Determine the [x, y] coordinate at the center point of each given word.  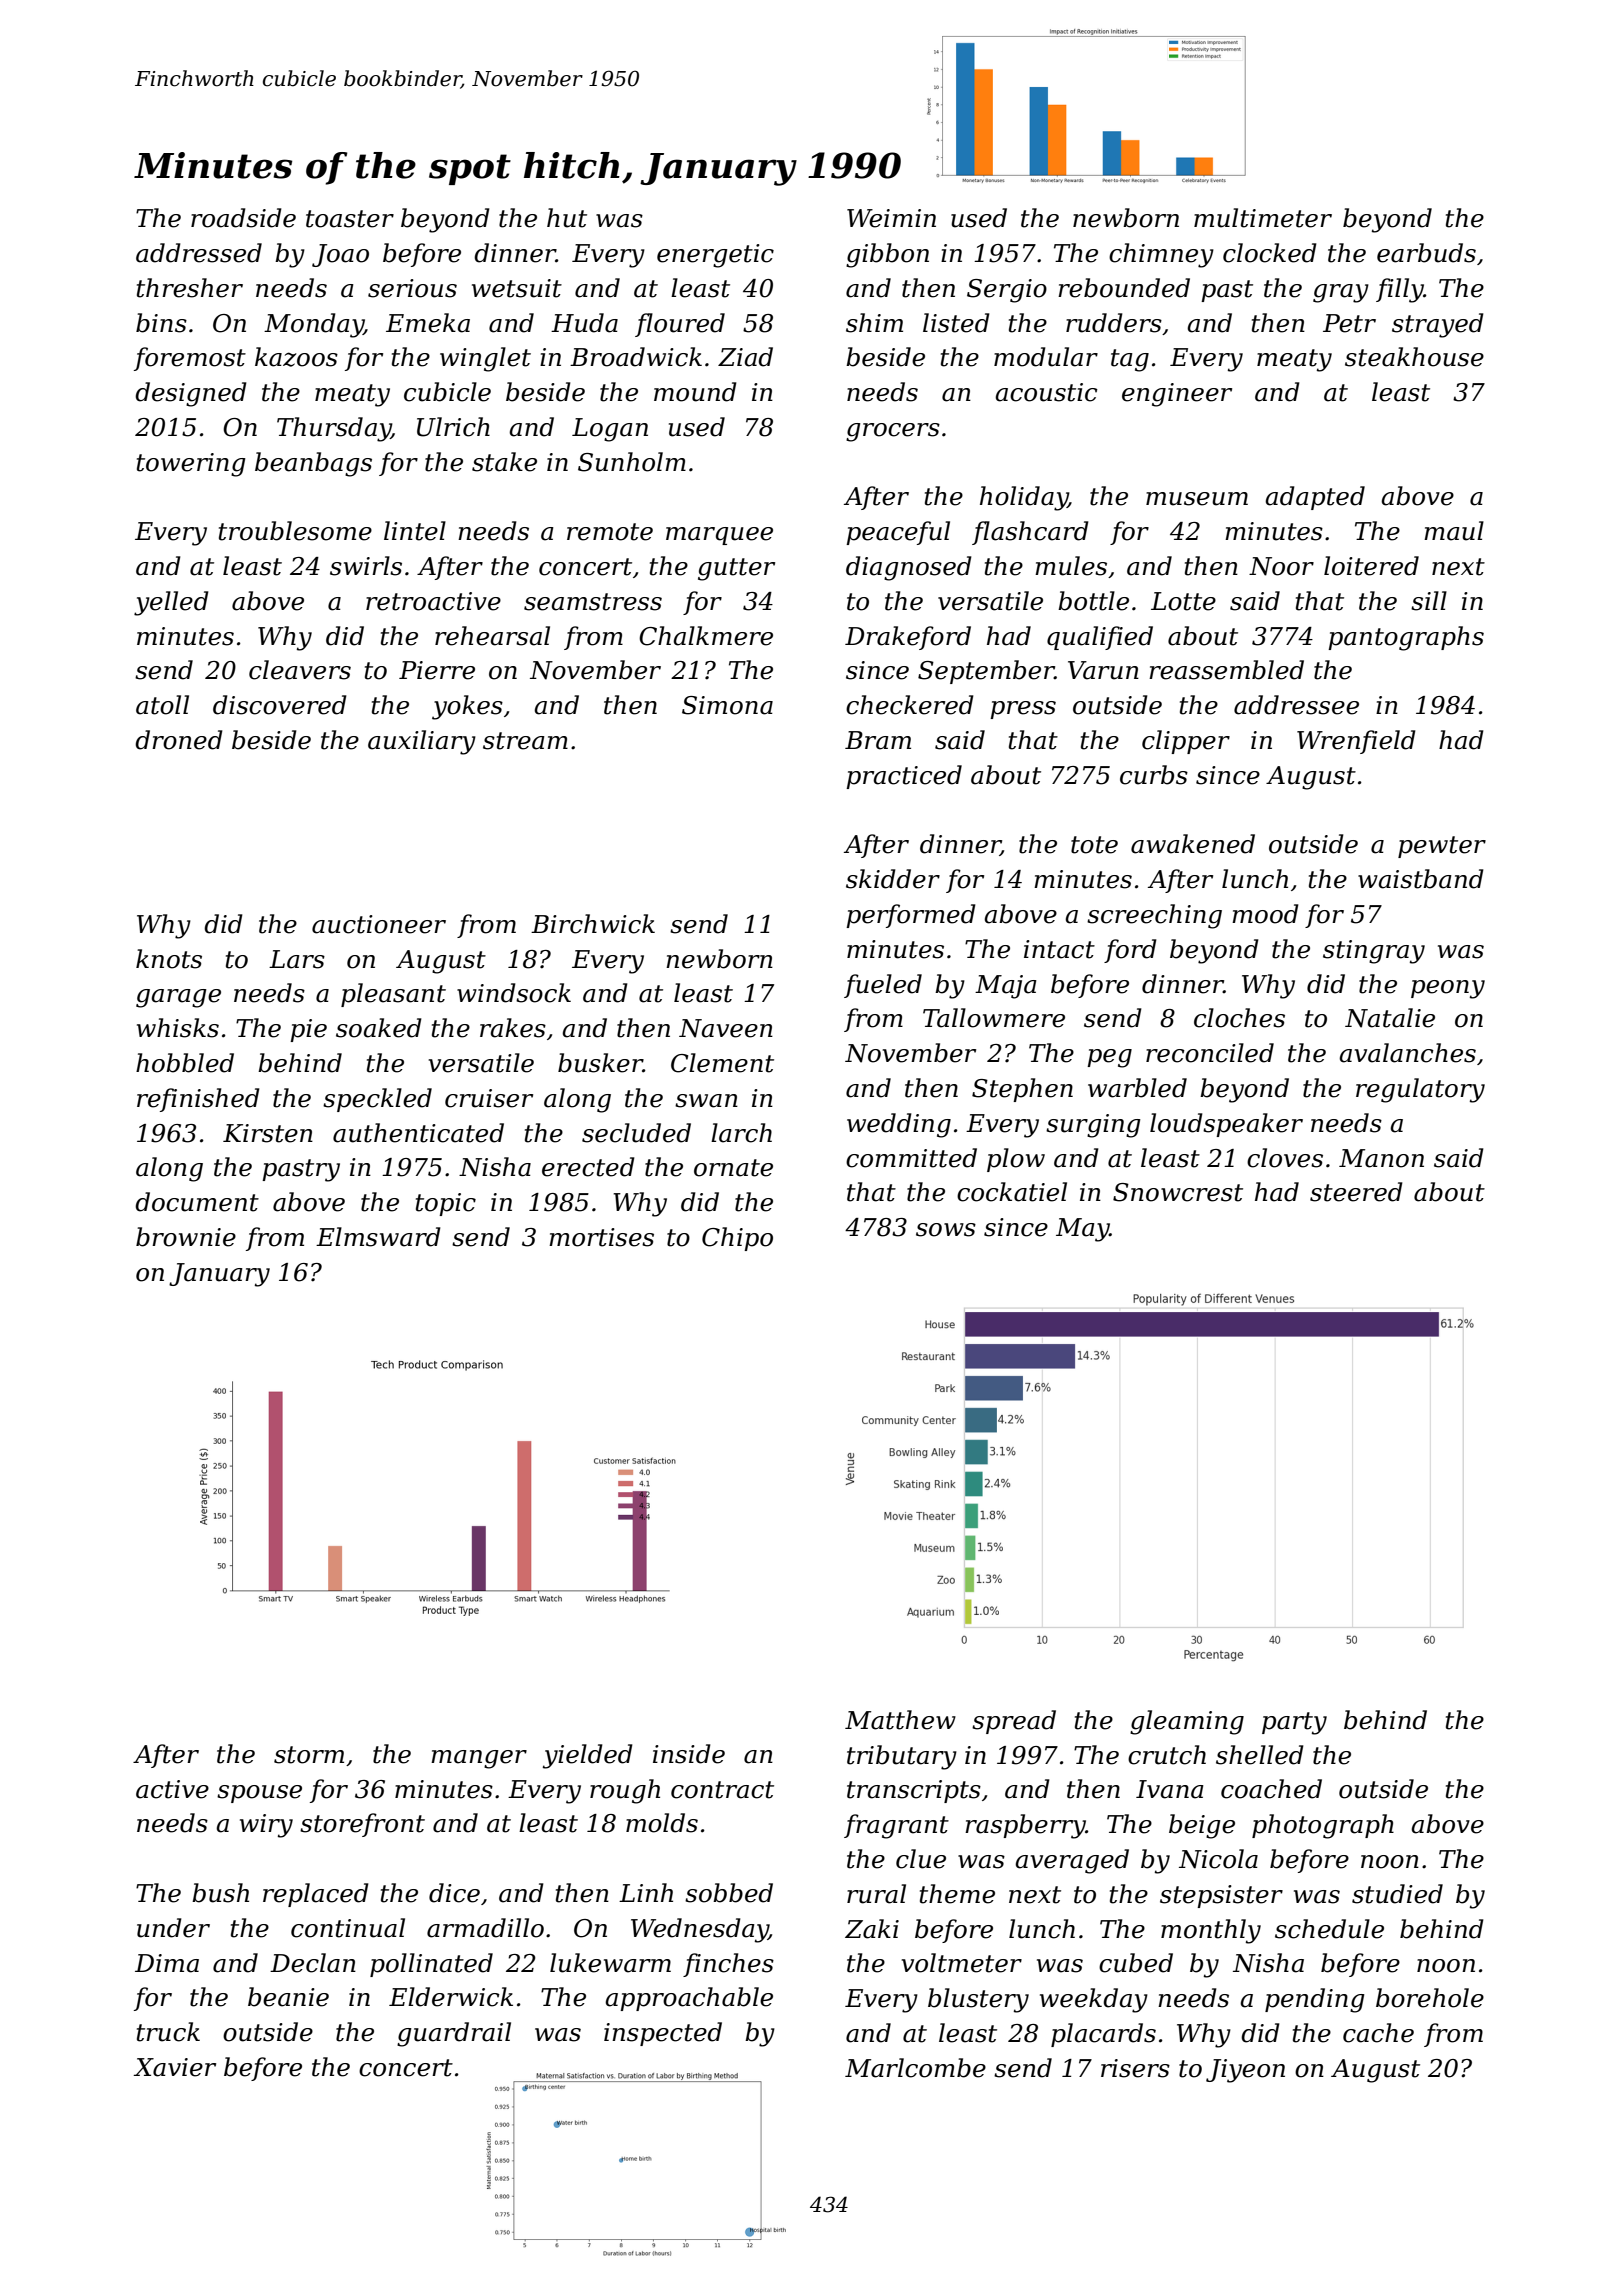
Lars [297, 959]
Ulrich [453, 427]
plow [1016, 1160]
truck [168, 2032]
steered [1356, 1192]
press [1023, 710]
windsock [514, 993]
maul [1454, 531]
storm [309, 1755]
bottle [1093, 601]
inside [689, 1754]
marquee [719, 536]
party [1294, 1723]
